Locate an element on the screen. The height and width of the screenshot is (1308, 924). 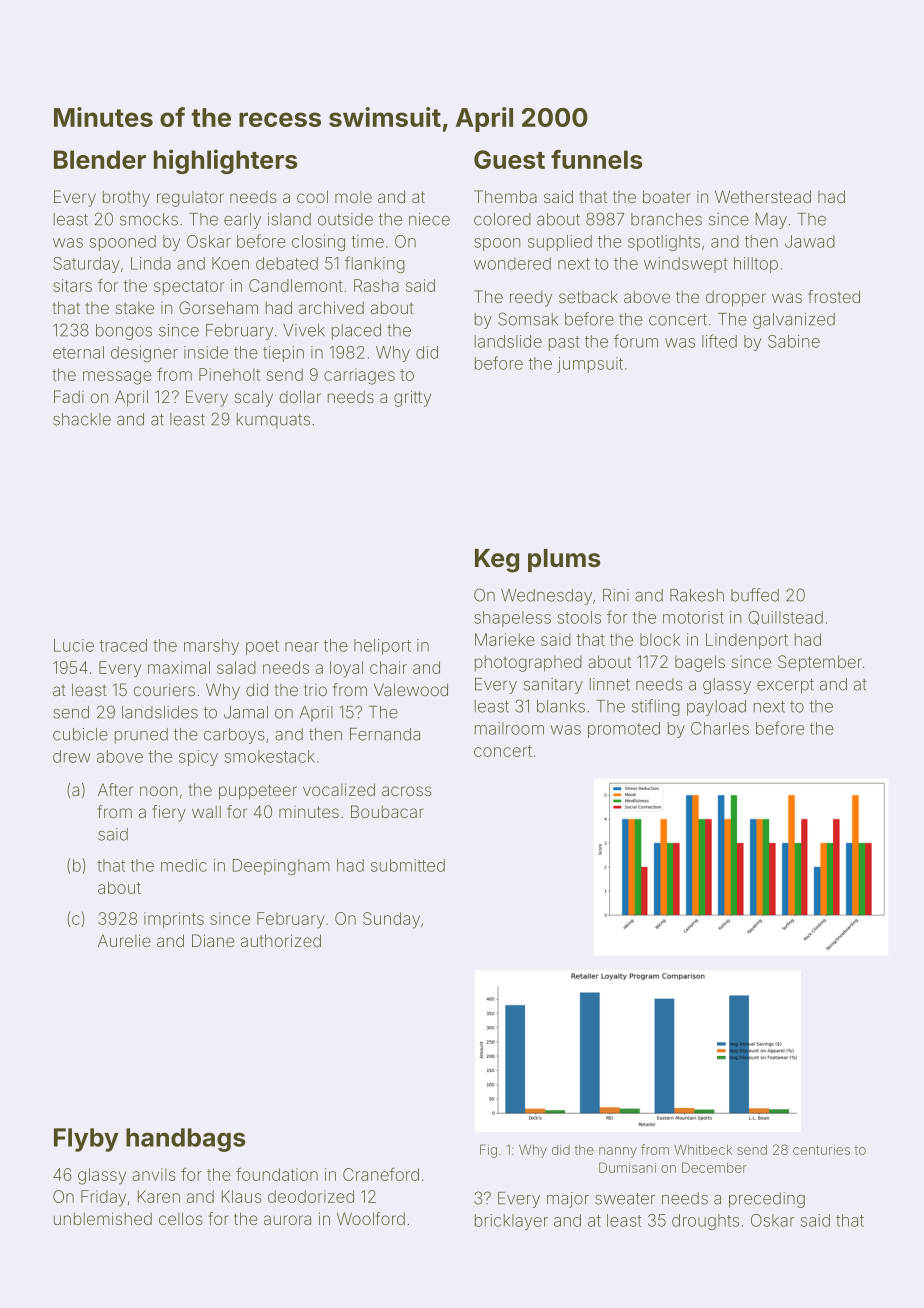
Guest is located at coordinates (509, 159).
